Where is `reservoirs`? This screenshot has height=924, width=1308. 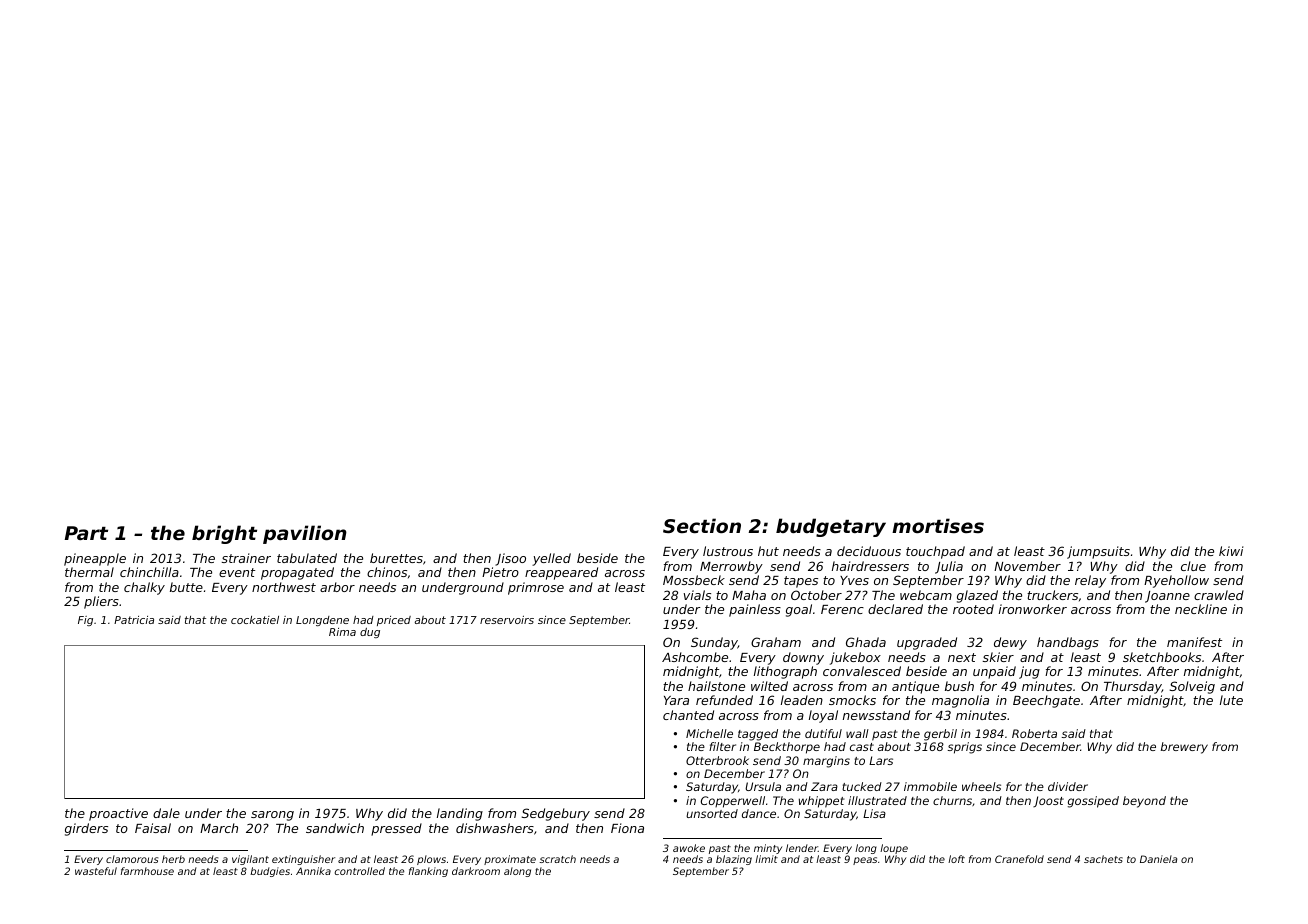 reservoirs is located at coordinates (507, 620).
